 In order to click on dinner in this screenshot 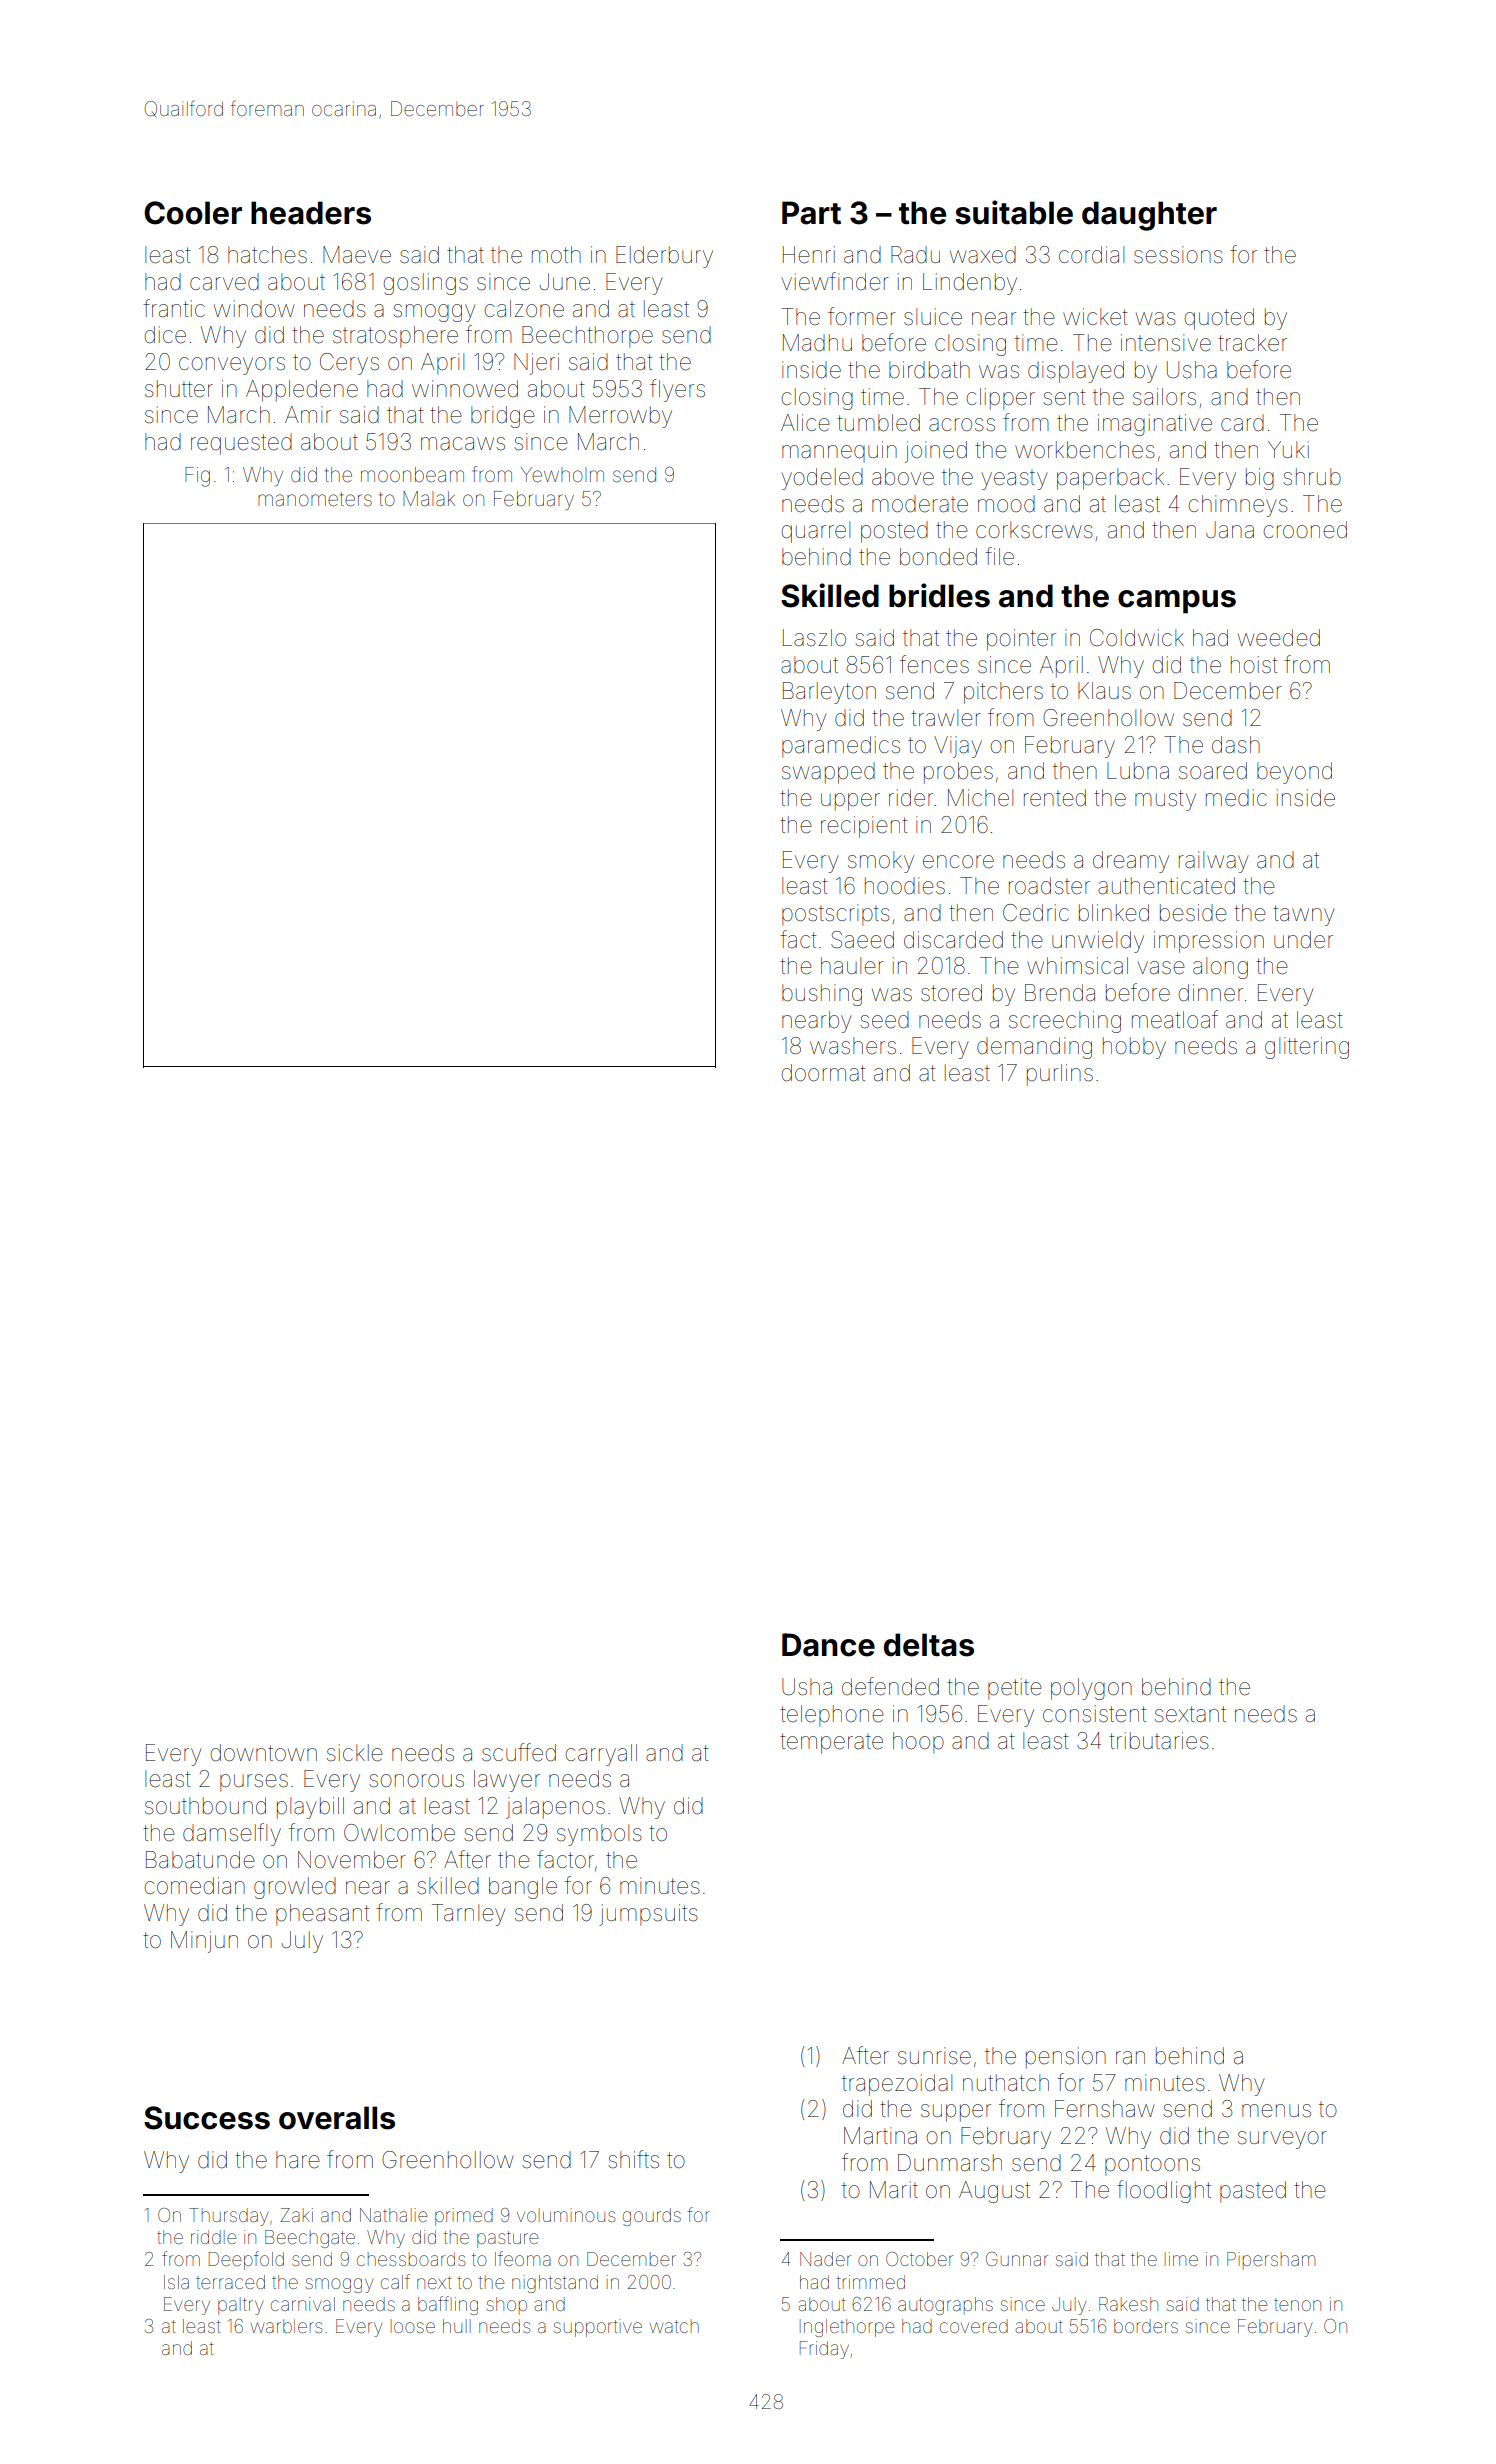, I will do `click(1210, 993)`.
